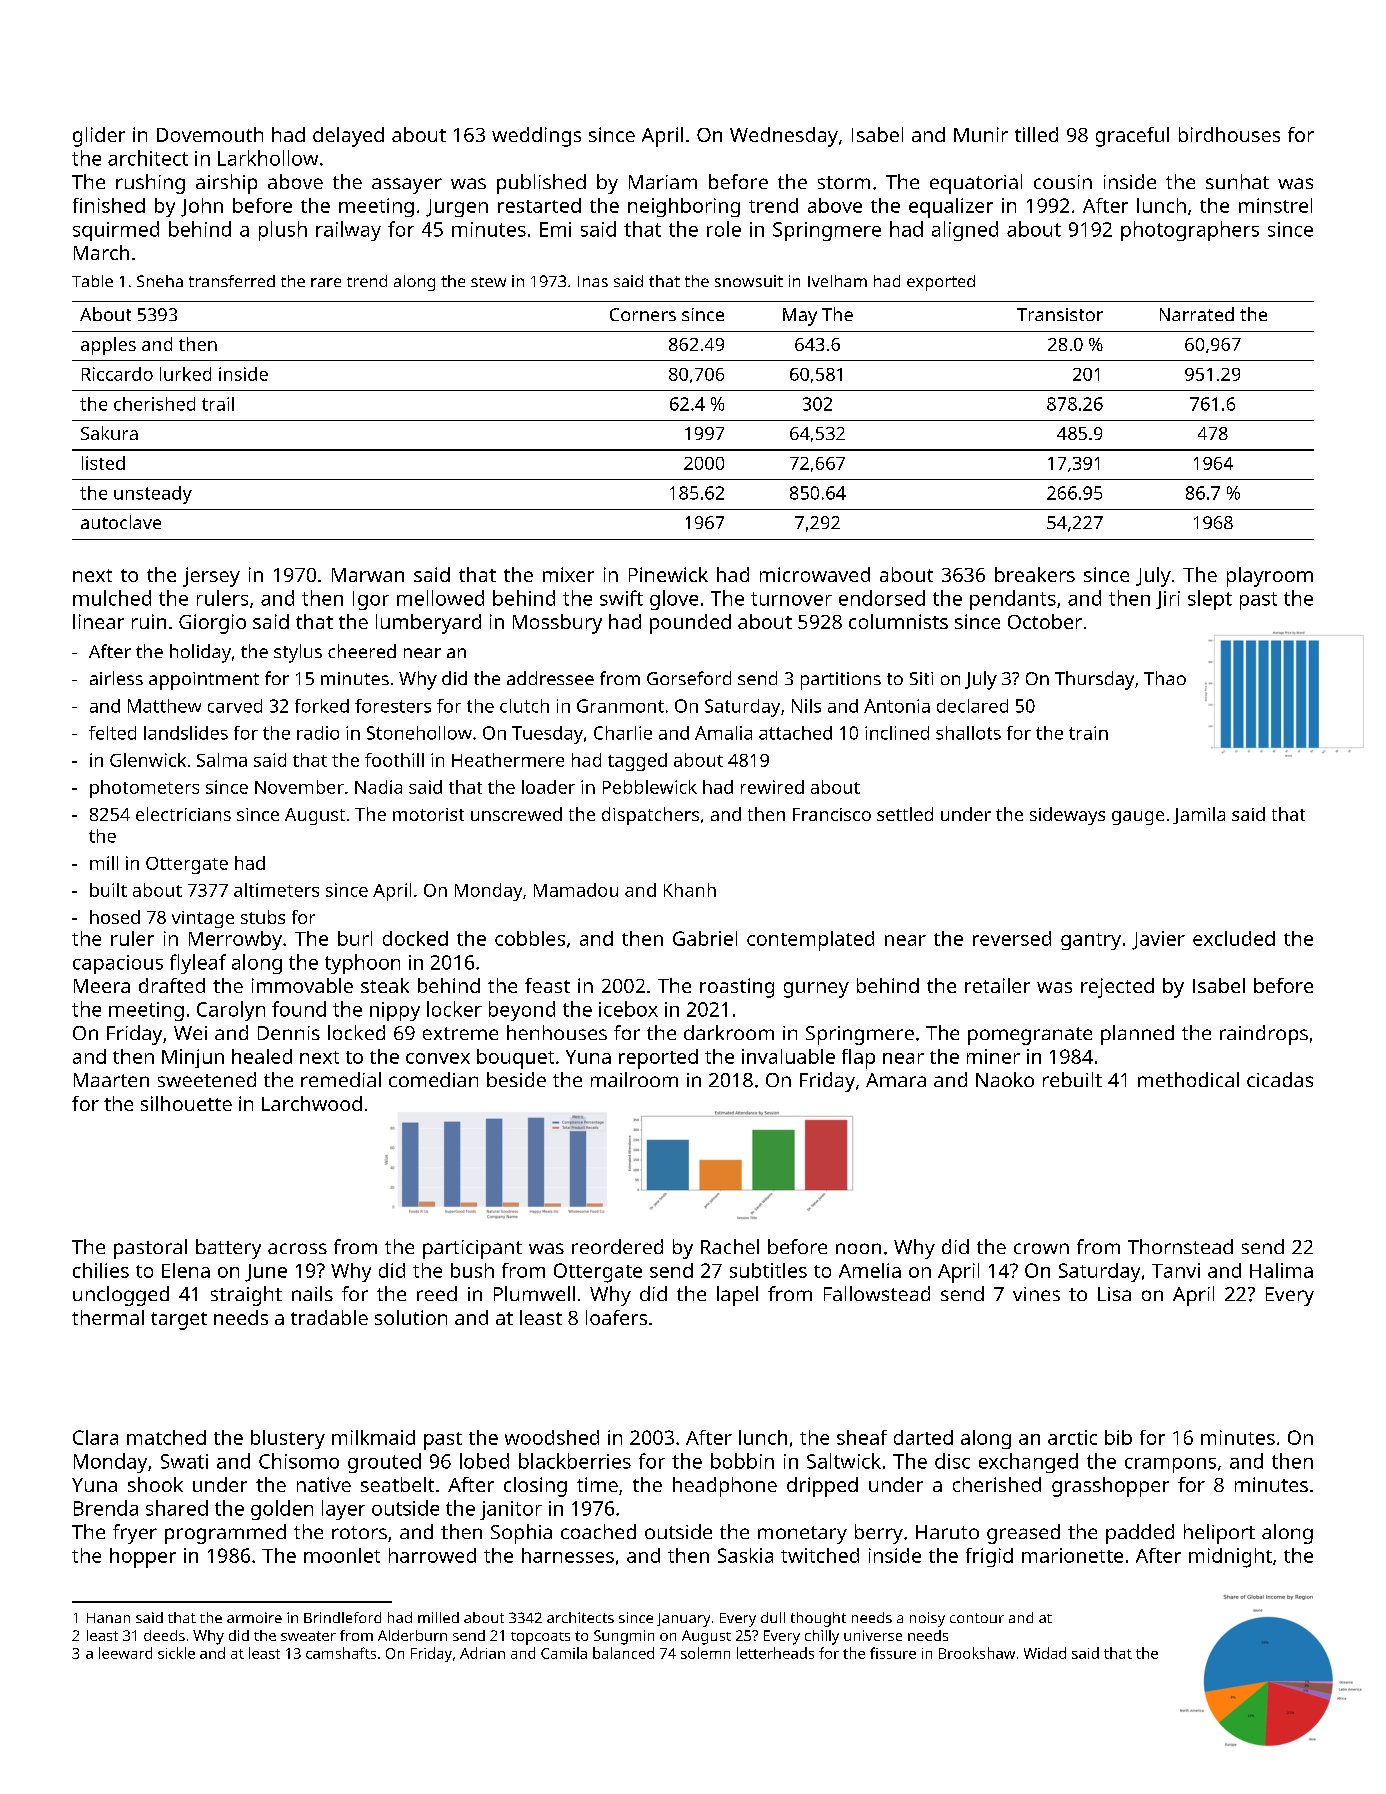 The height and width of the page is (1794, 1386). I want to click on rare, so click(326, 282).
